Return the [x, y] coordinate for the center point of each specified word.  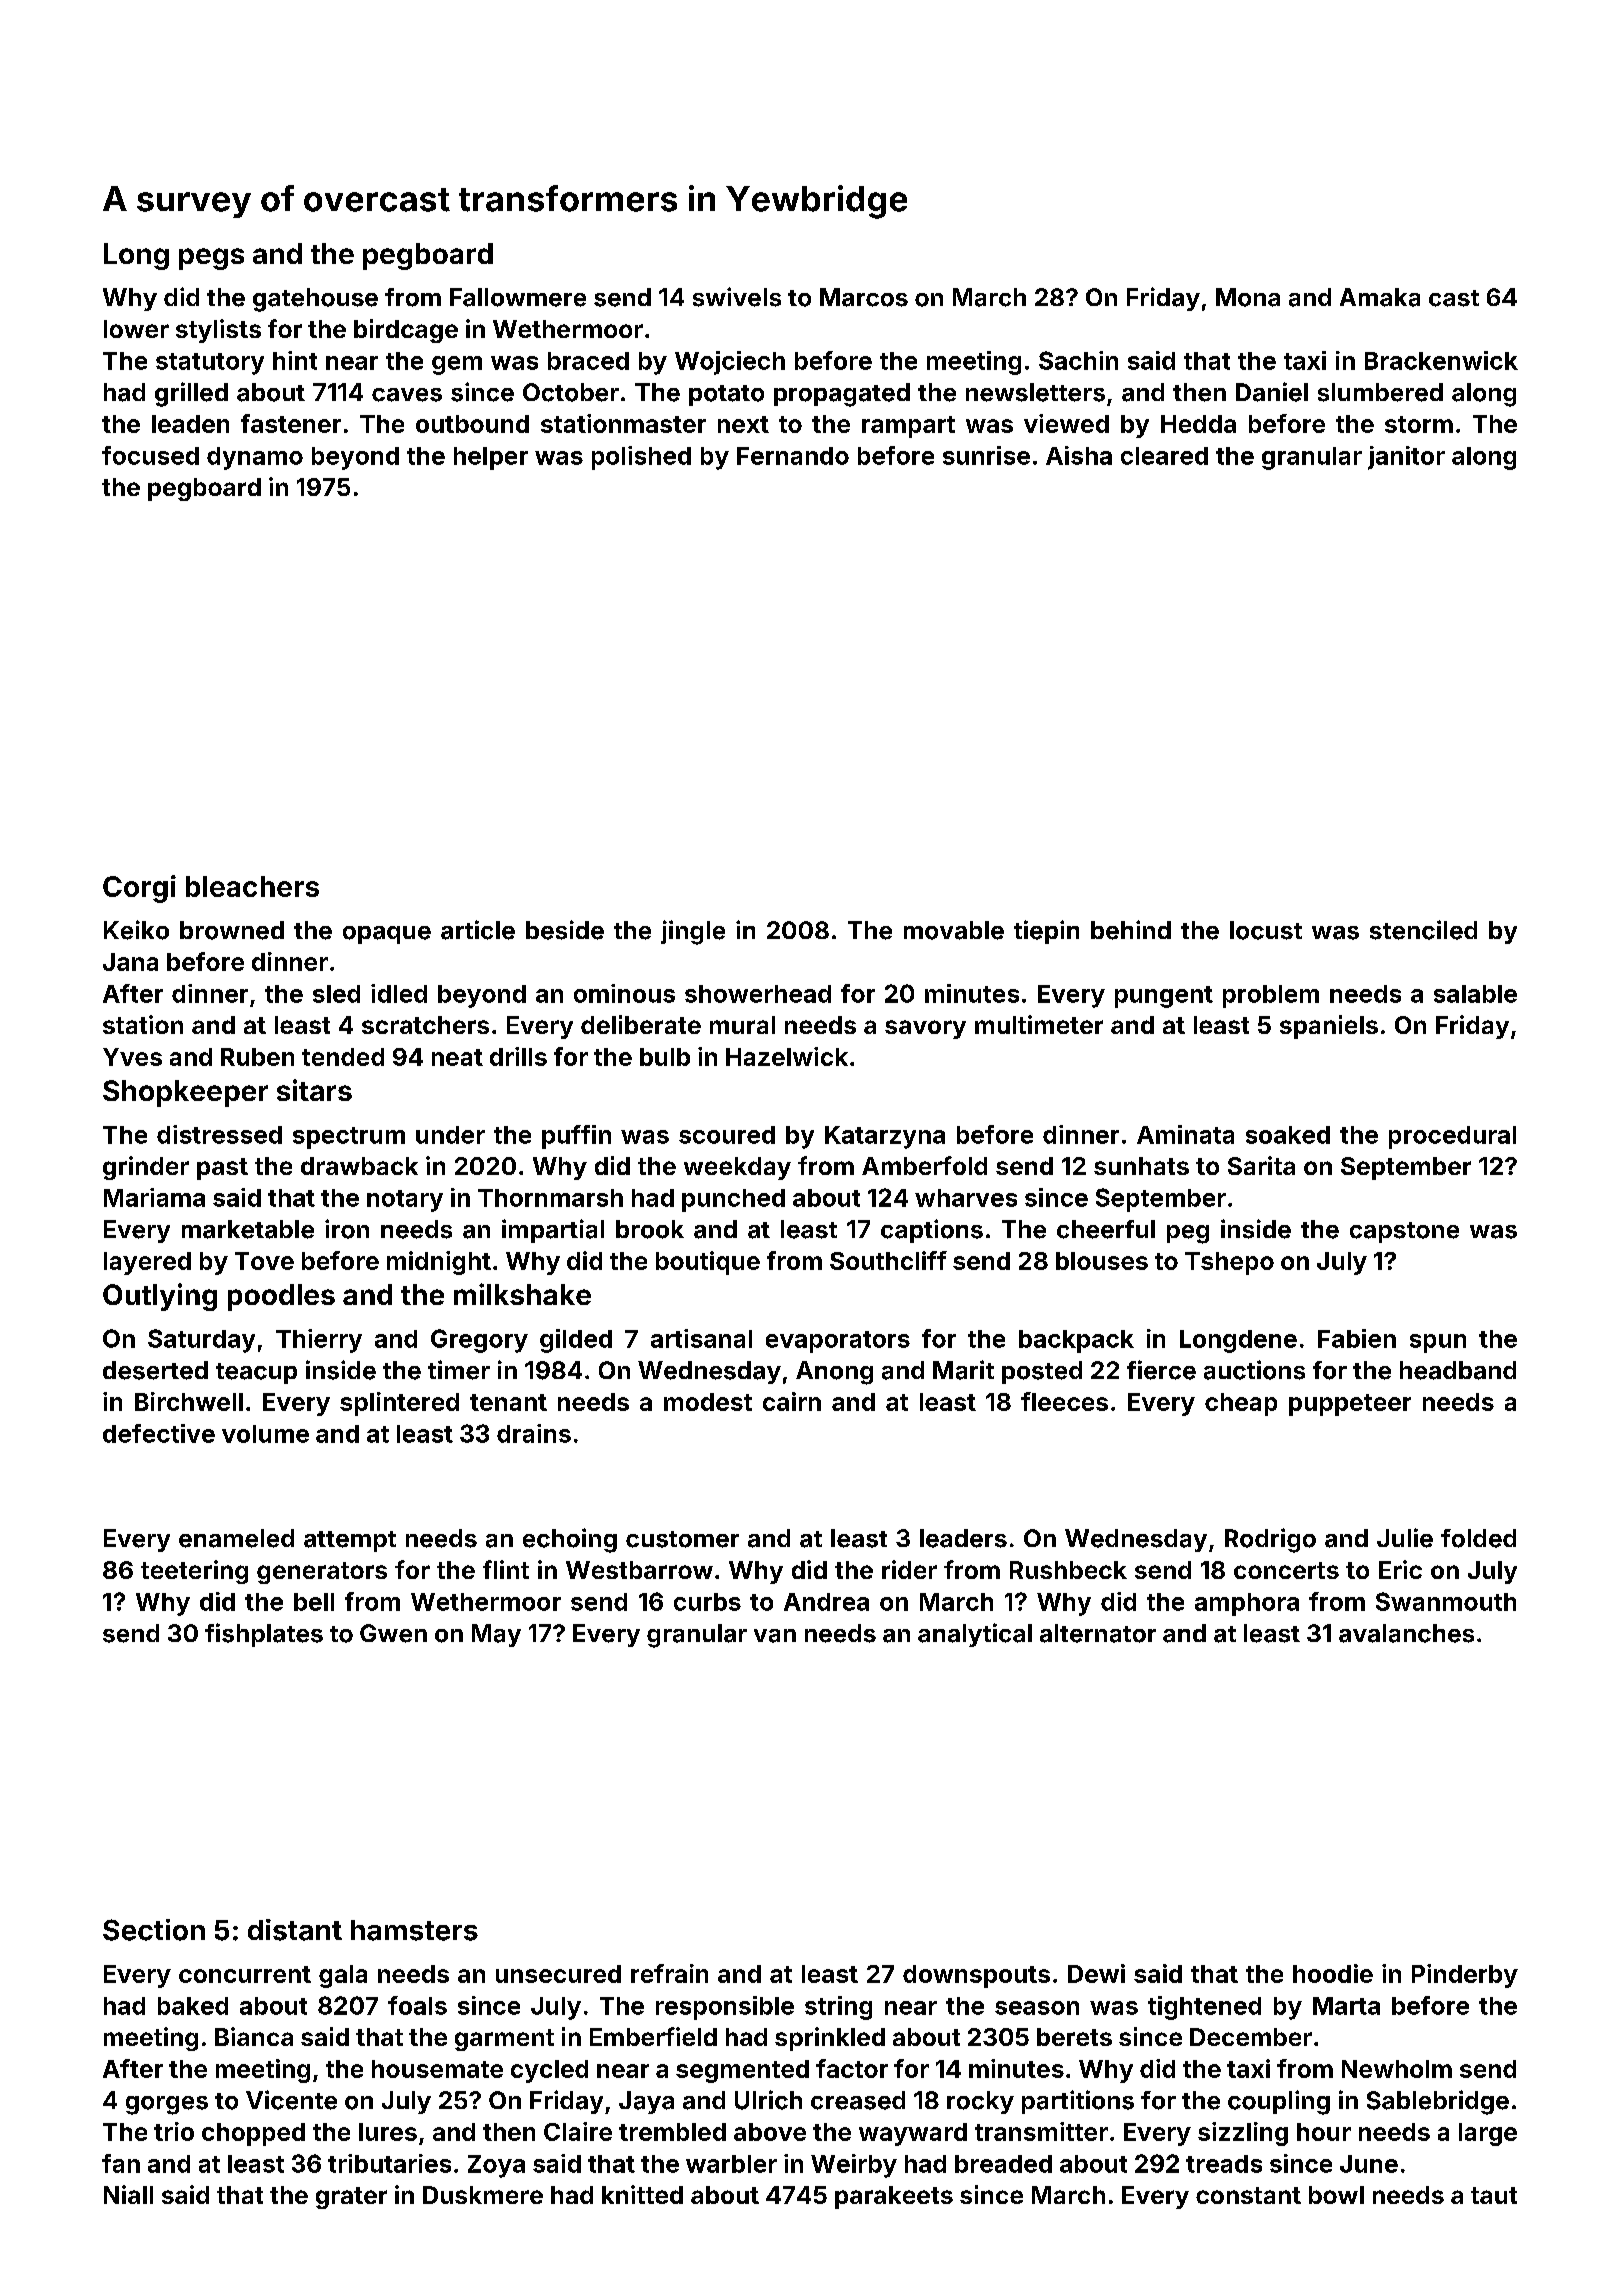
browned [232, 930]
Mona [1248, 297]
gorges [167, 2105]
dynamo [255, 458]
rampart [908, 427]
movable [954, 930]
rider [909, 1569]
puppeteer [1350, 1405]
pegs [211, 259]
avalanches [1406, 1633]
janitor [1406, 458]
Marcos [864, 297]
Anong [834, 1373]
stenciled [1423, 930]
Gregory [479, 1341]
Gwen [393, 1633]
